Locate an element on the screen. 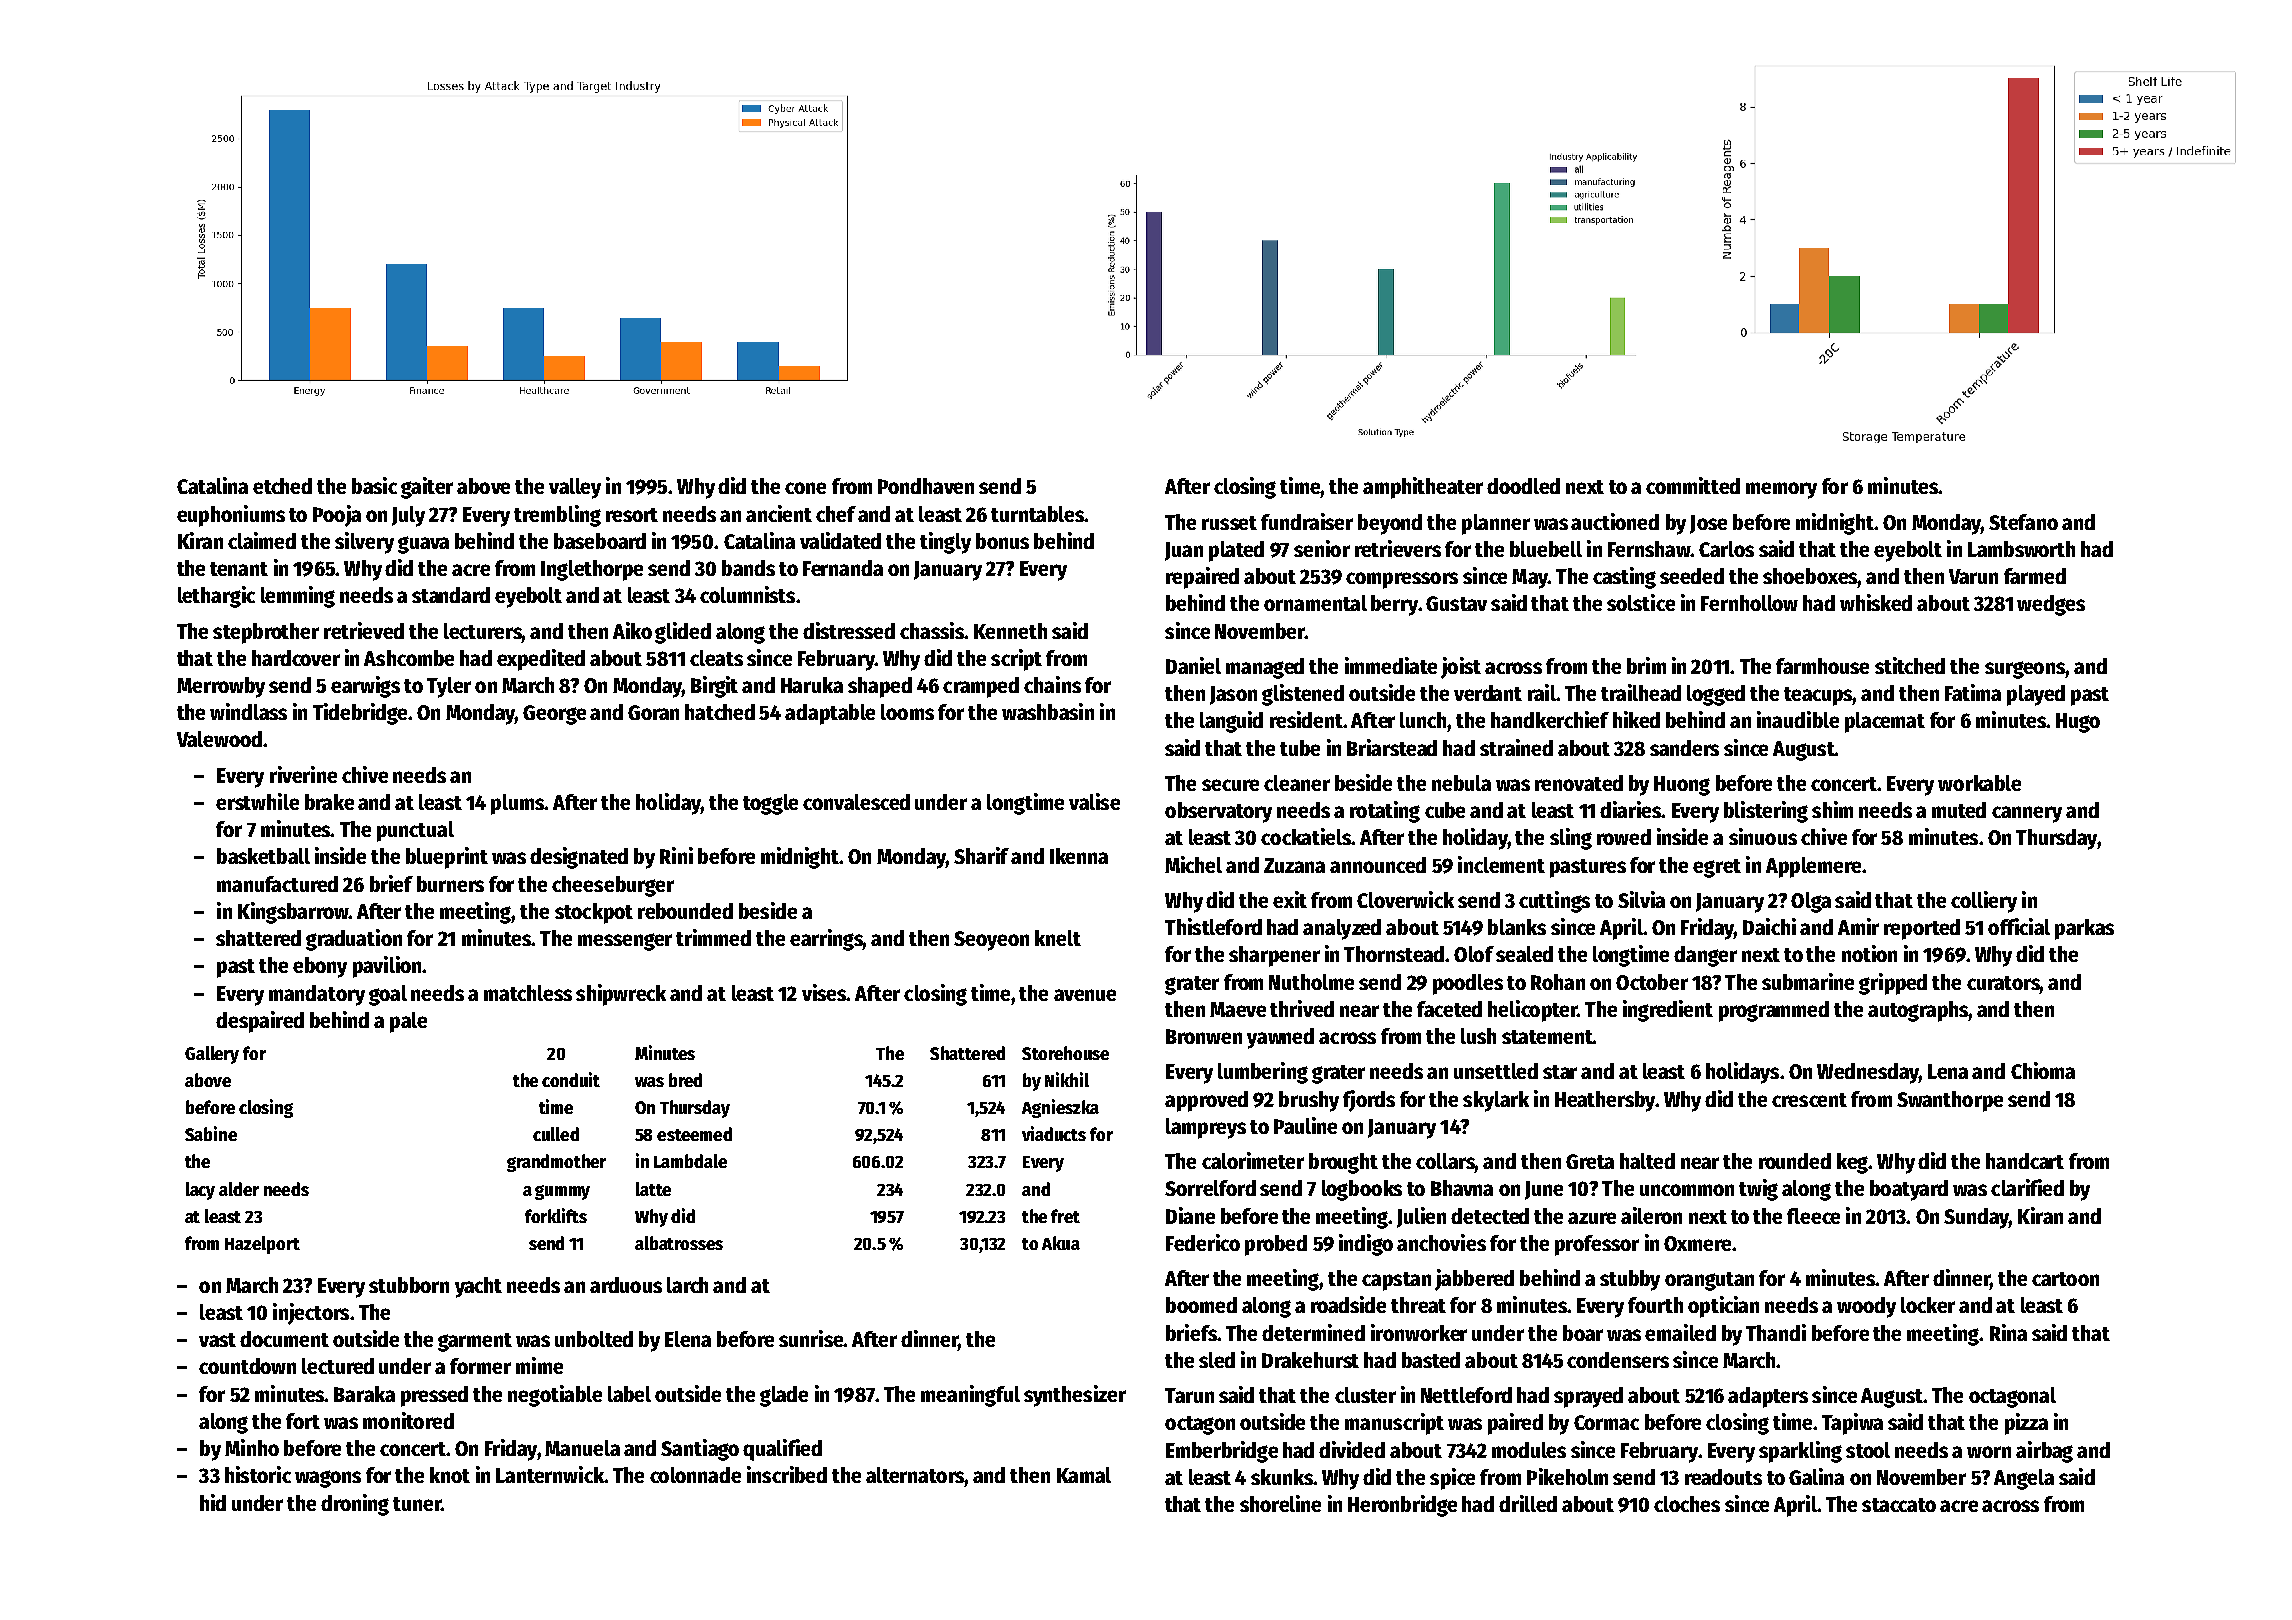 Image resolution: width=2292 pixels, height=1620 pixels. fleece is located at coordinates (1813, 1216).
